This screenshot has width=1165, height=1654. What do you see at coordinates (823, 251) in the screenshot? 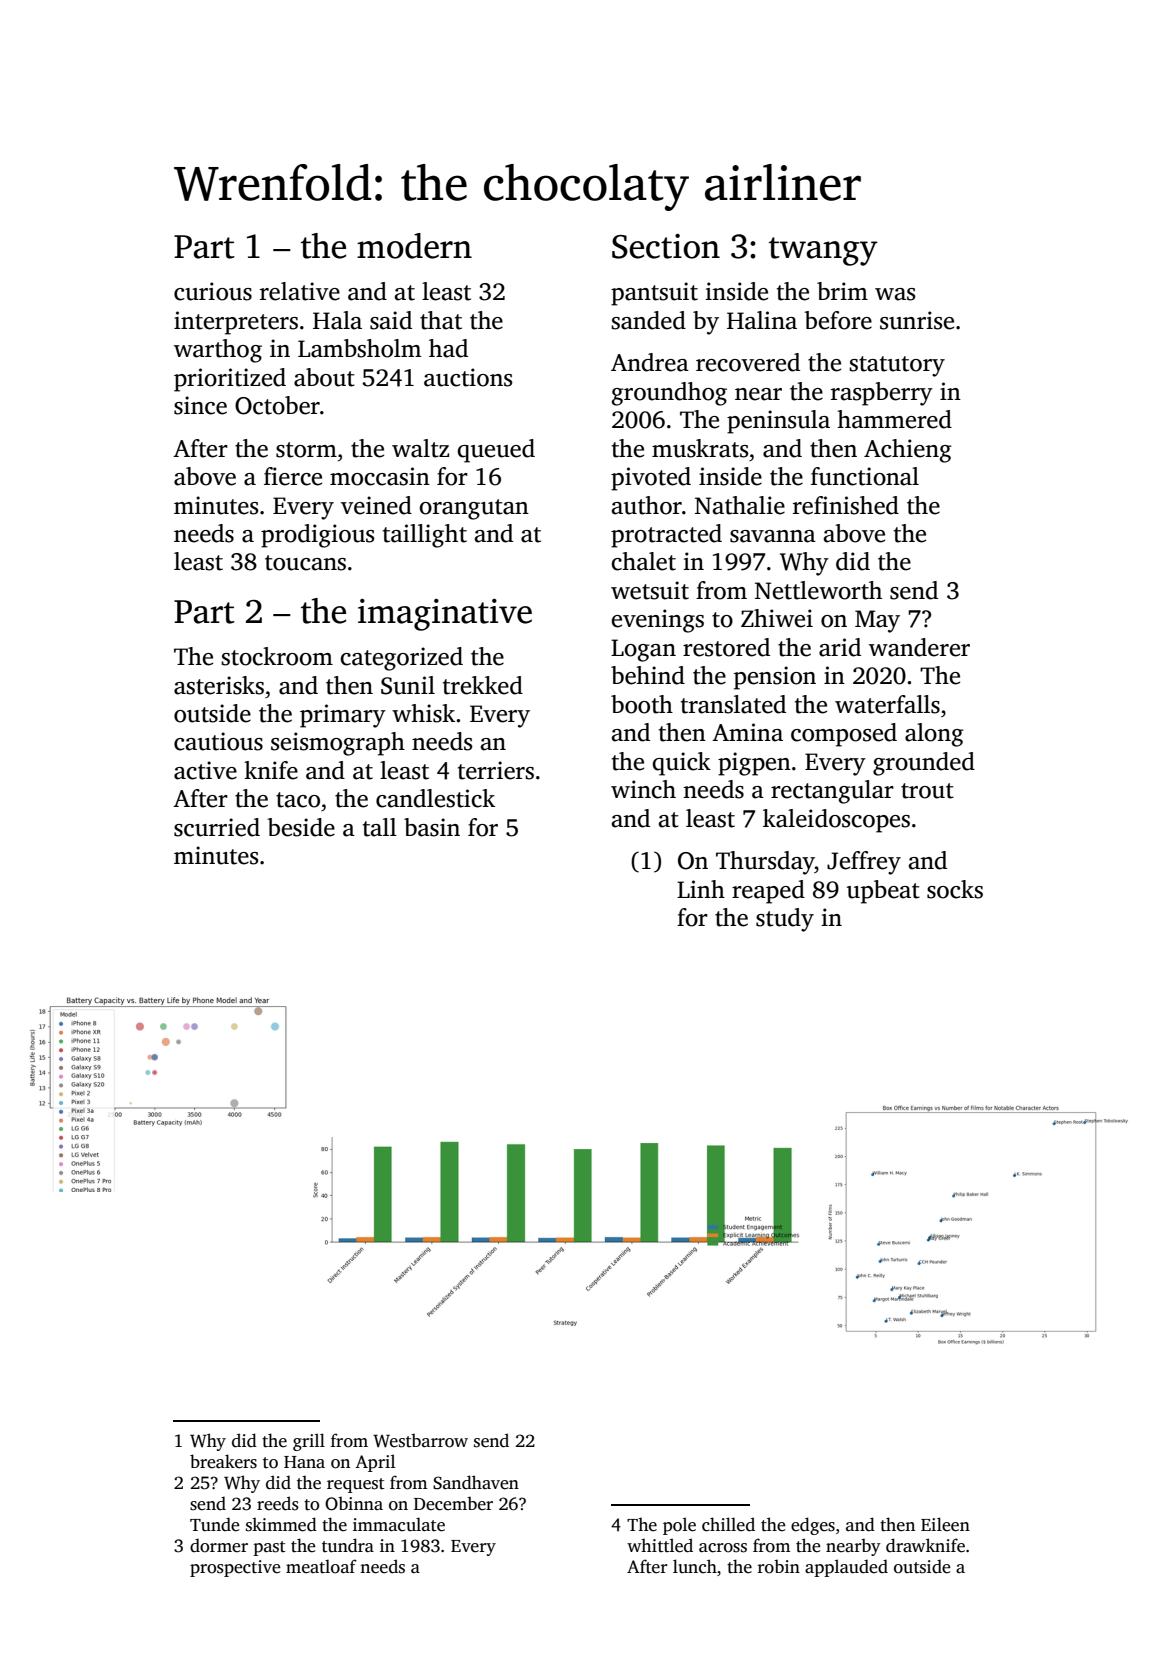
I see `twangy` at bounding box center [823, 251].
